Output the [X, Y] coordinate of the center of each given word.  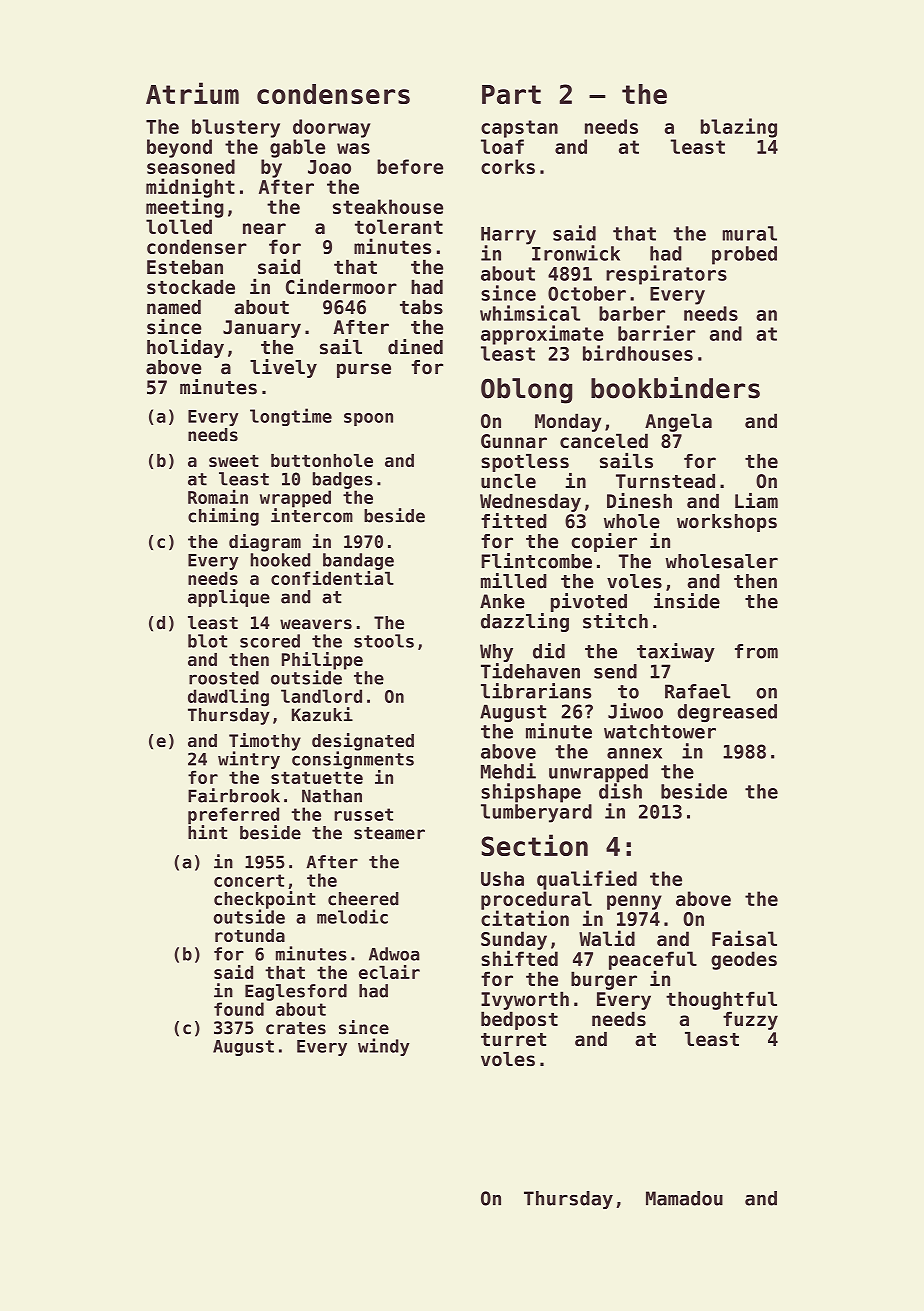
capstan [519, 129]
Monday [568, 422]
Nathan [332, 796]
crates [296, 1028]
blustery [236, 128]
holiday [185, 348]
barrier [656, 333]
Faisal [744, 938]
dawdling [228, 698]
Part [511, 94]
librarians [536, 691]
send [615, 671]
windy [384, 1047]
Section [534, 845]
